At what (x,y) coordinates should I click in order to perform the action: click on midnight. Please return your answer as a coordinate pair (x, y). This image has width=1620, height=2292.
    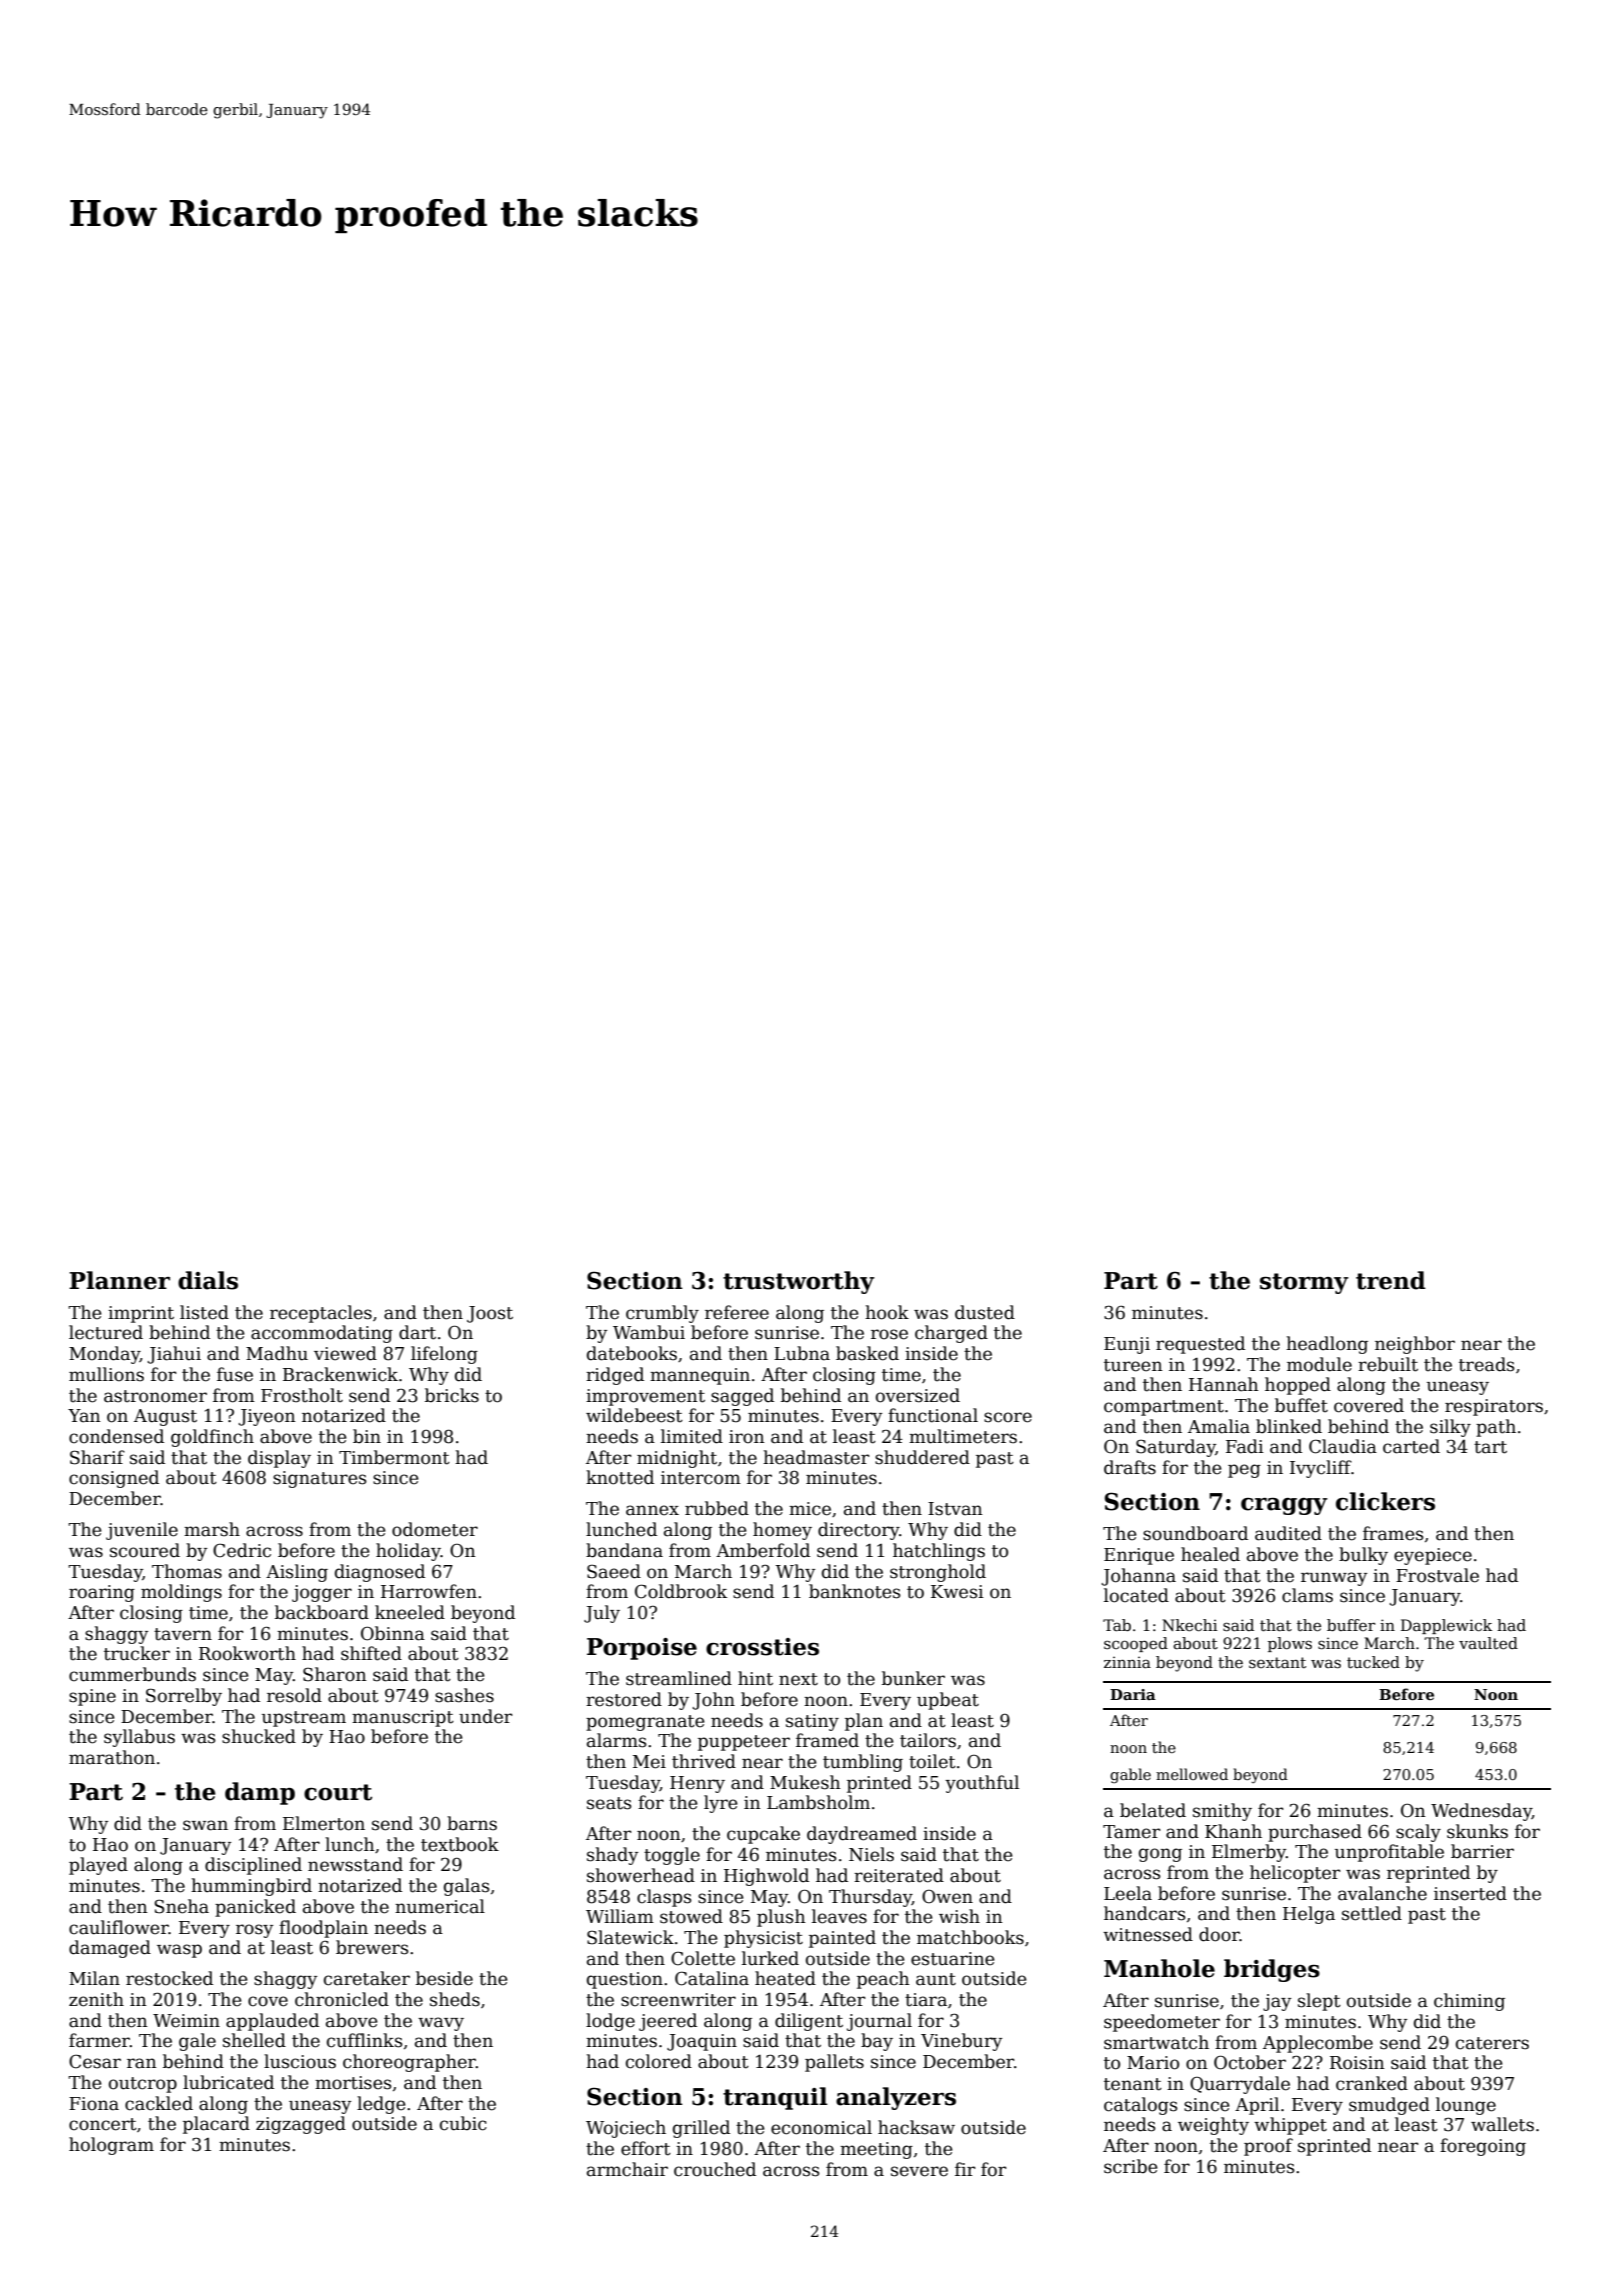
    Looking at the image, I should click on (677, 1459).
